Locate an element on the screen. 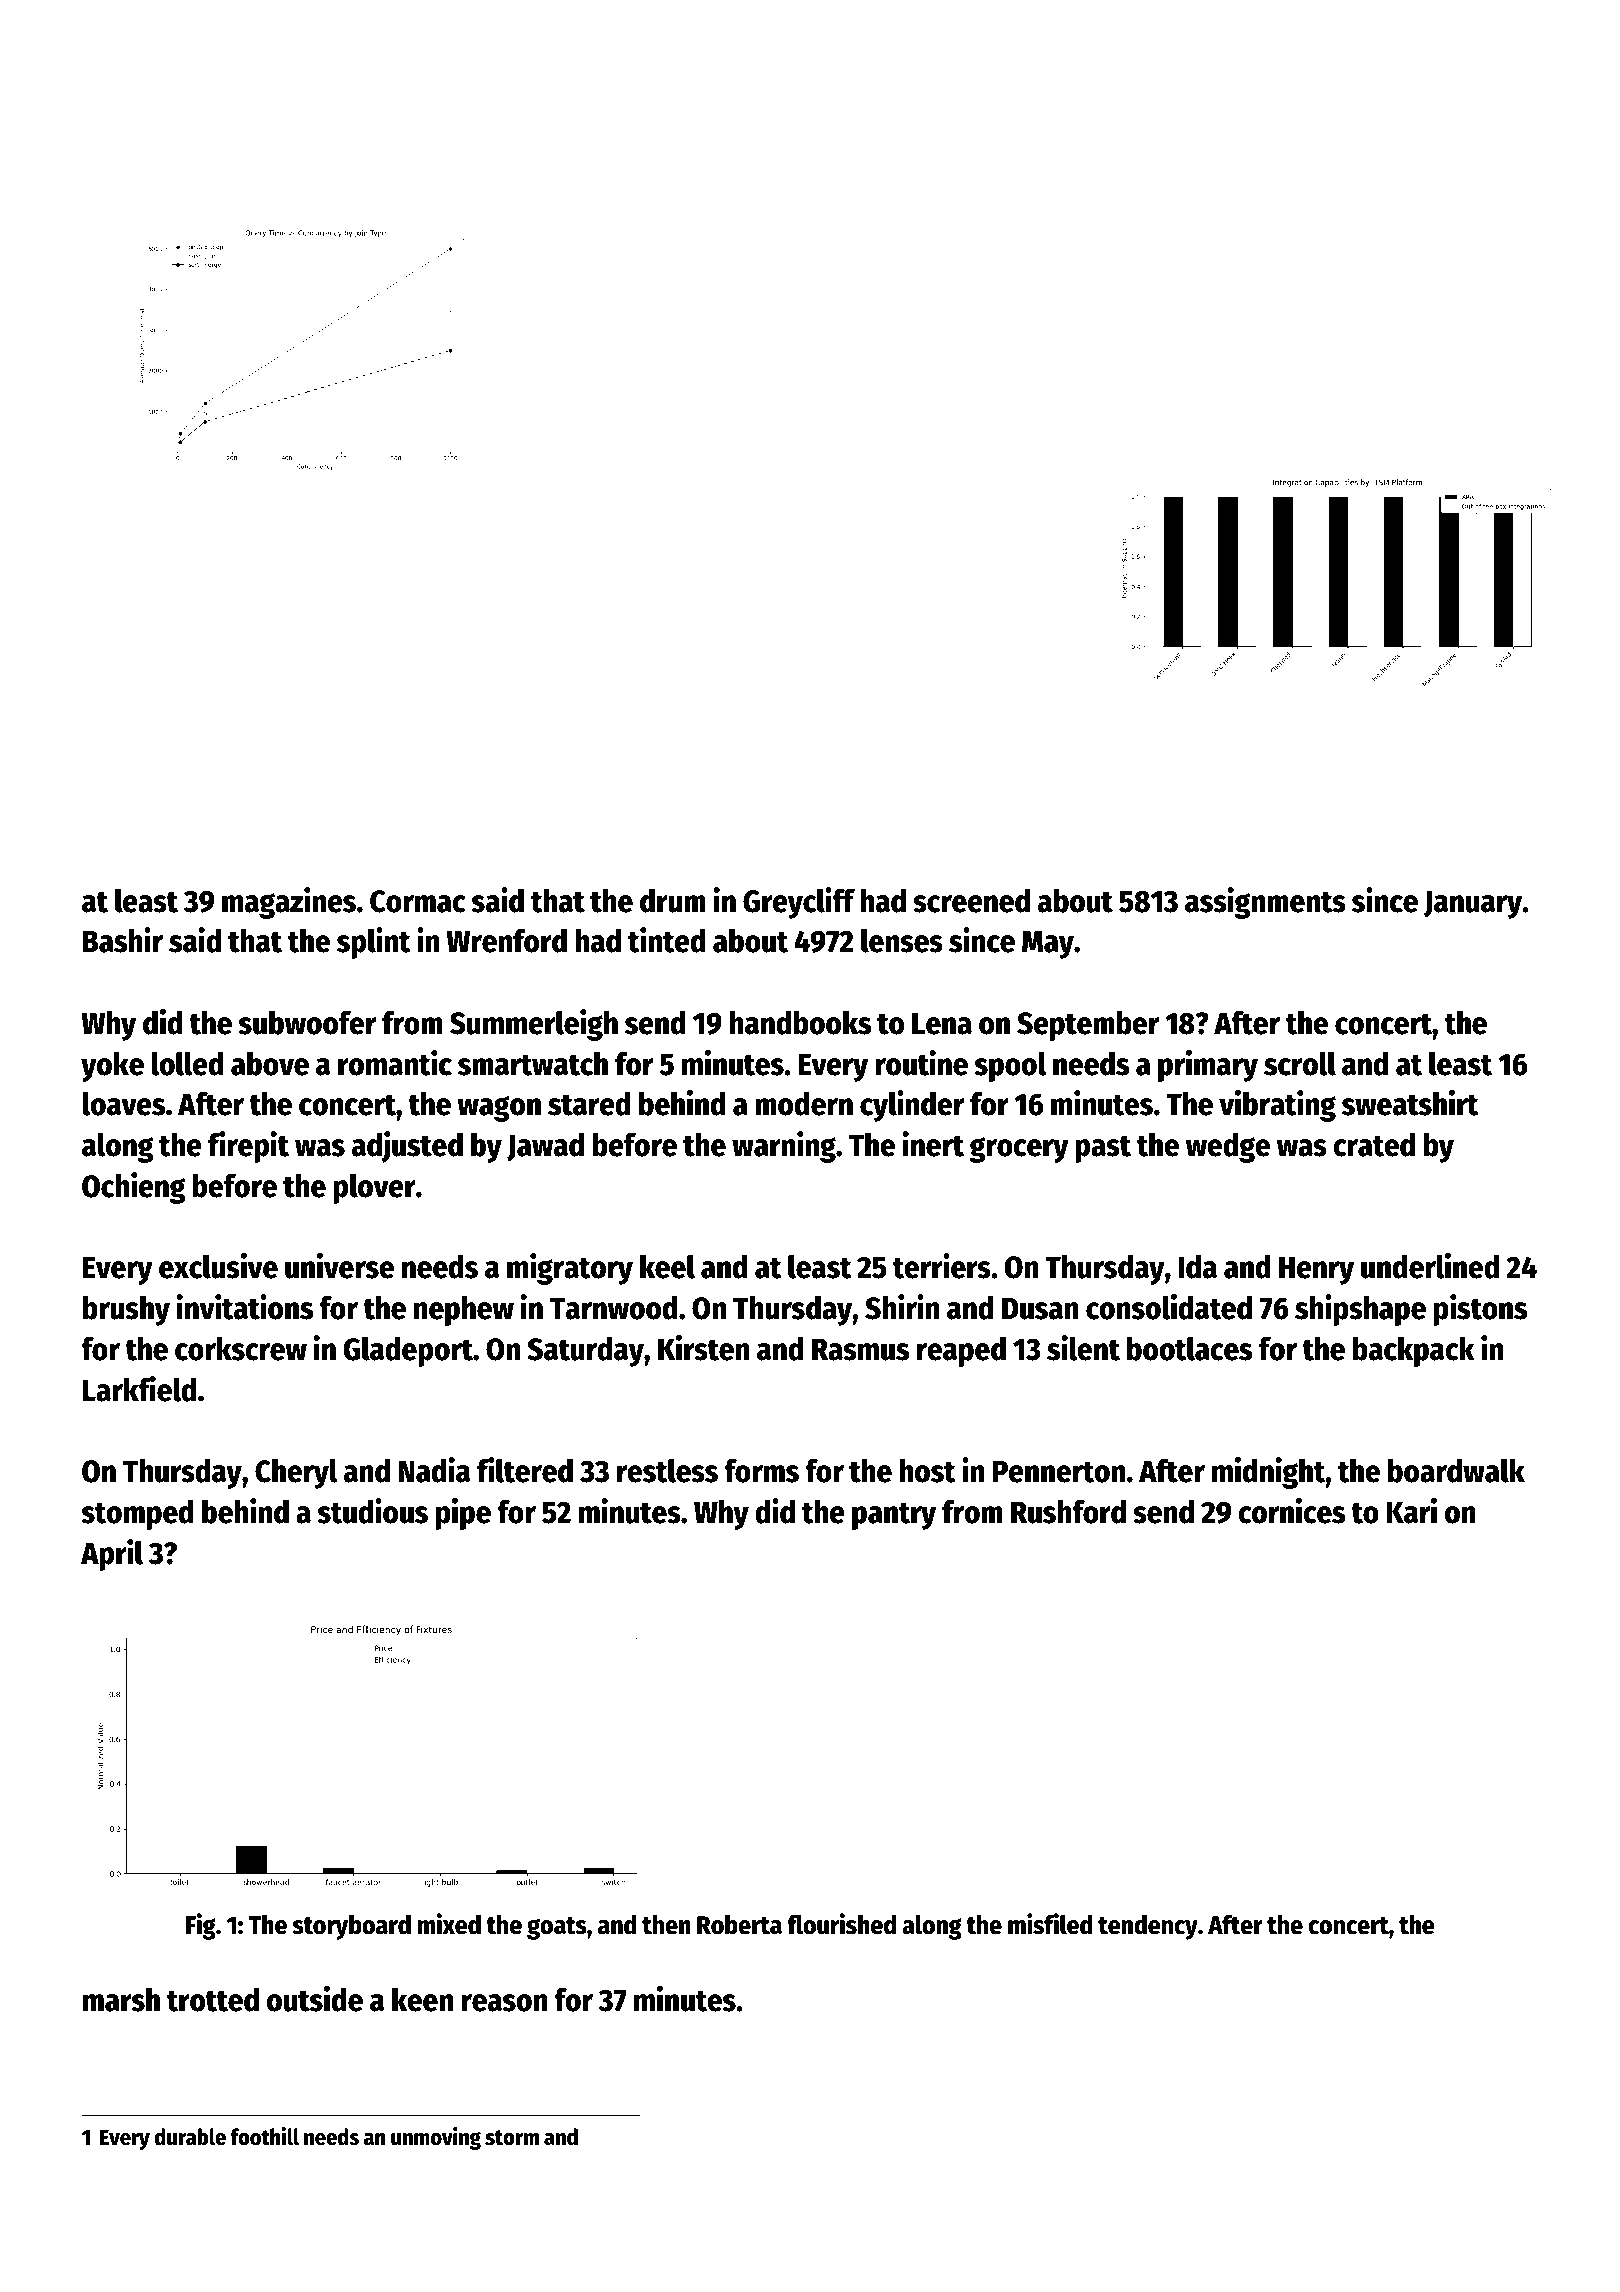  Summerleigh is located at coordinates (534, 1025).
